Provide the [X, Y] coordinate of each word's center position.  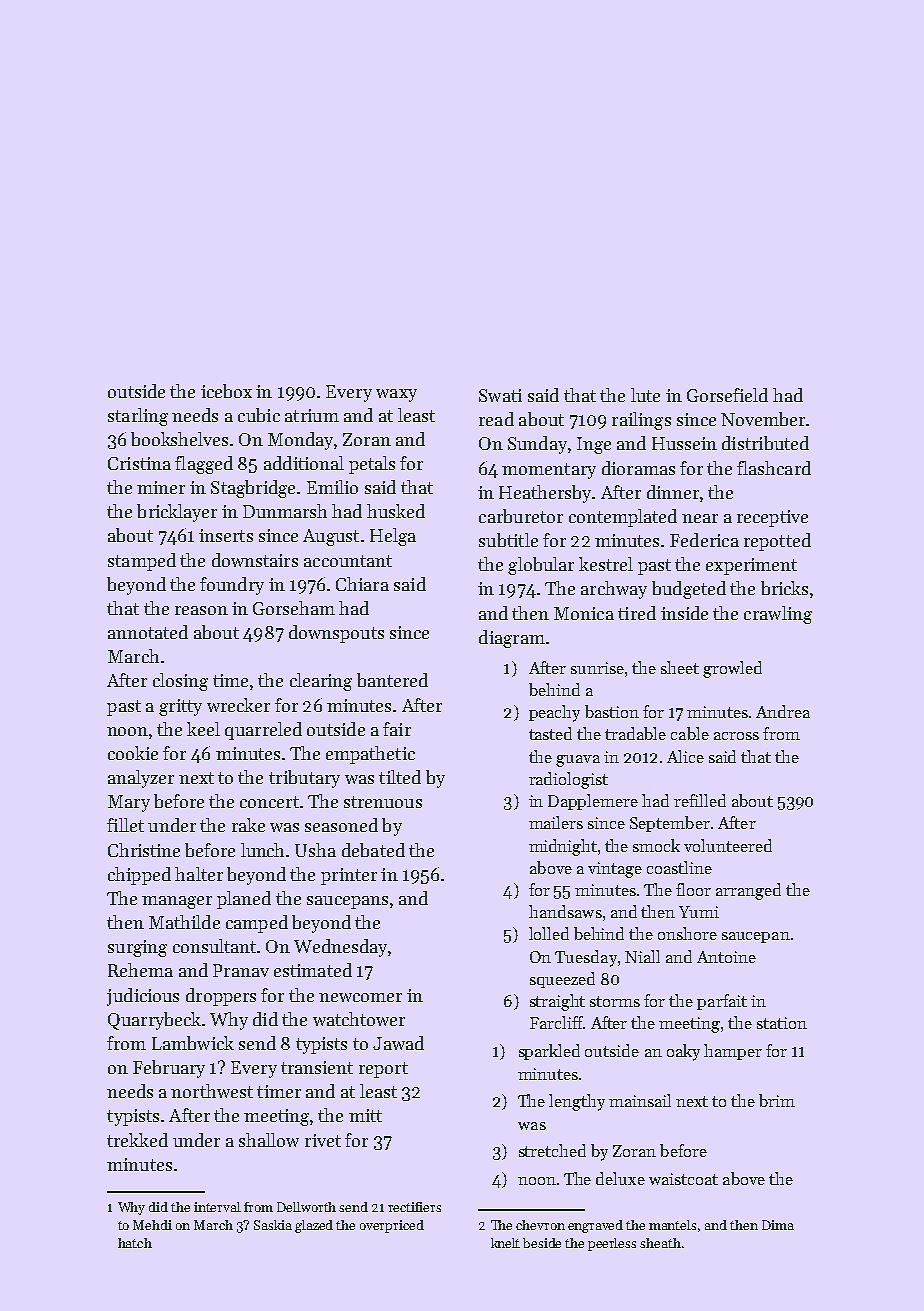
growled [732, 669]
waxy [396, 395]
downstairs [255, 560]
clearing [321, 682]
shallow [269, 1140]
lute [645, 395]
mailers [556, 822]
